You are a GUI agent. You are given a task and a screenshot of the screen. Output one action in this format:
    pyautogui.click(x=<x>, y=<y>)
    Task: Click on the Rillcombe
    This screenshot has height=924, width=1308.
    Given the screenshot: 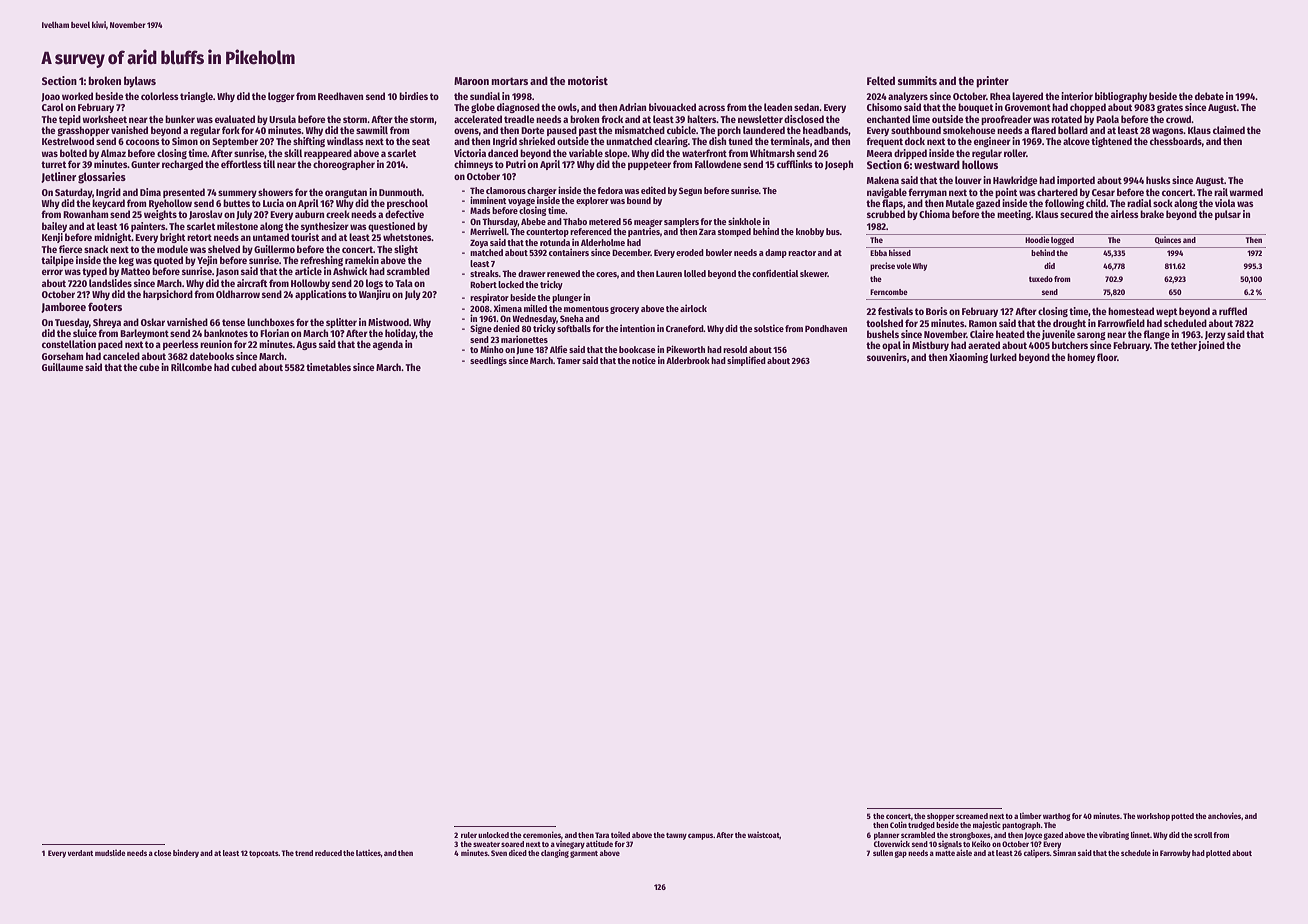 What is the action you would take?
    pyautogui.click(x=191, y=367)
